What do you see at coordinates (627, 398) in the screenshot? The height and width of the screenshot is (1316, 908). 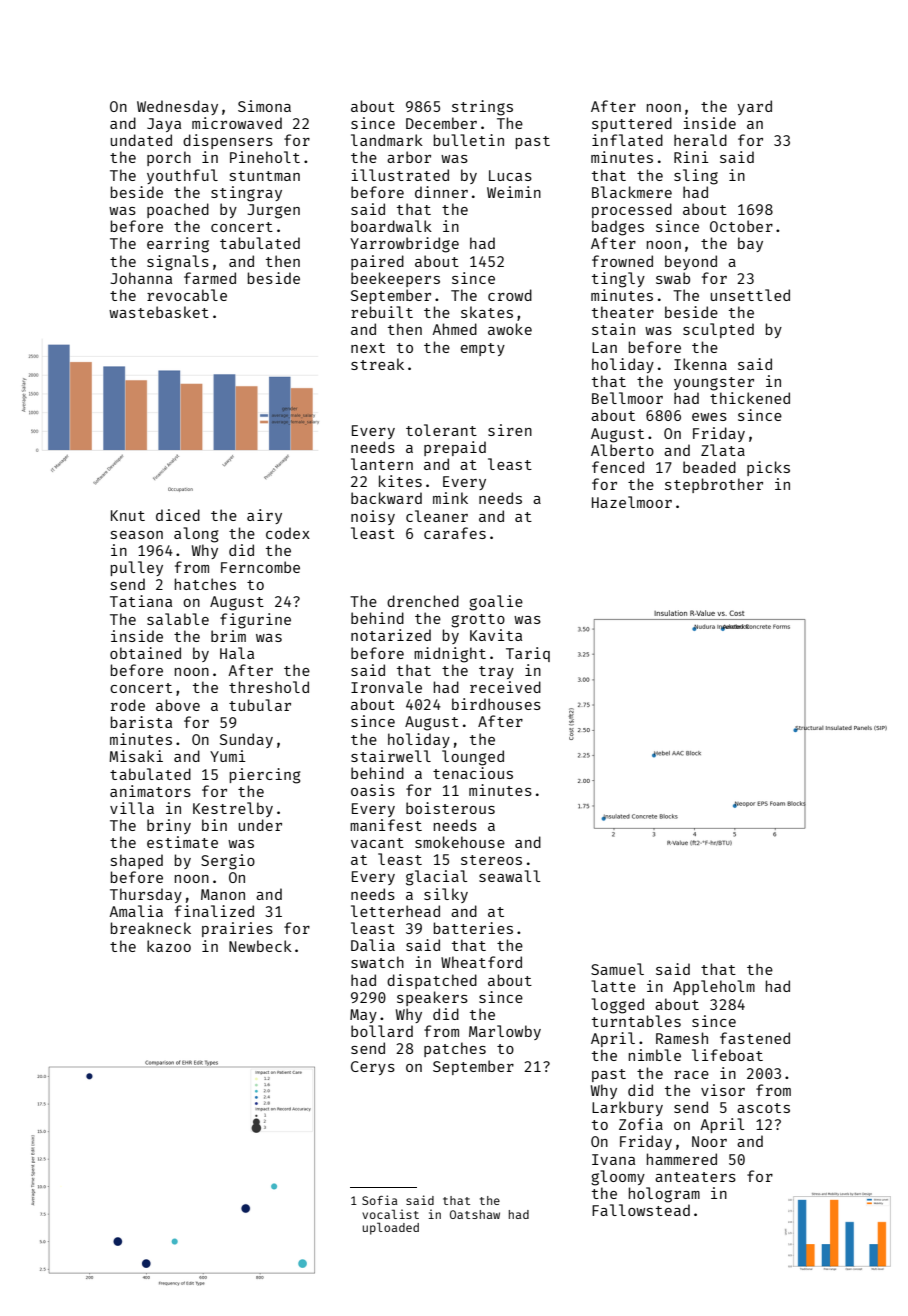 I see `Bellmoor` at bounding box center [627, 398].
